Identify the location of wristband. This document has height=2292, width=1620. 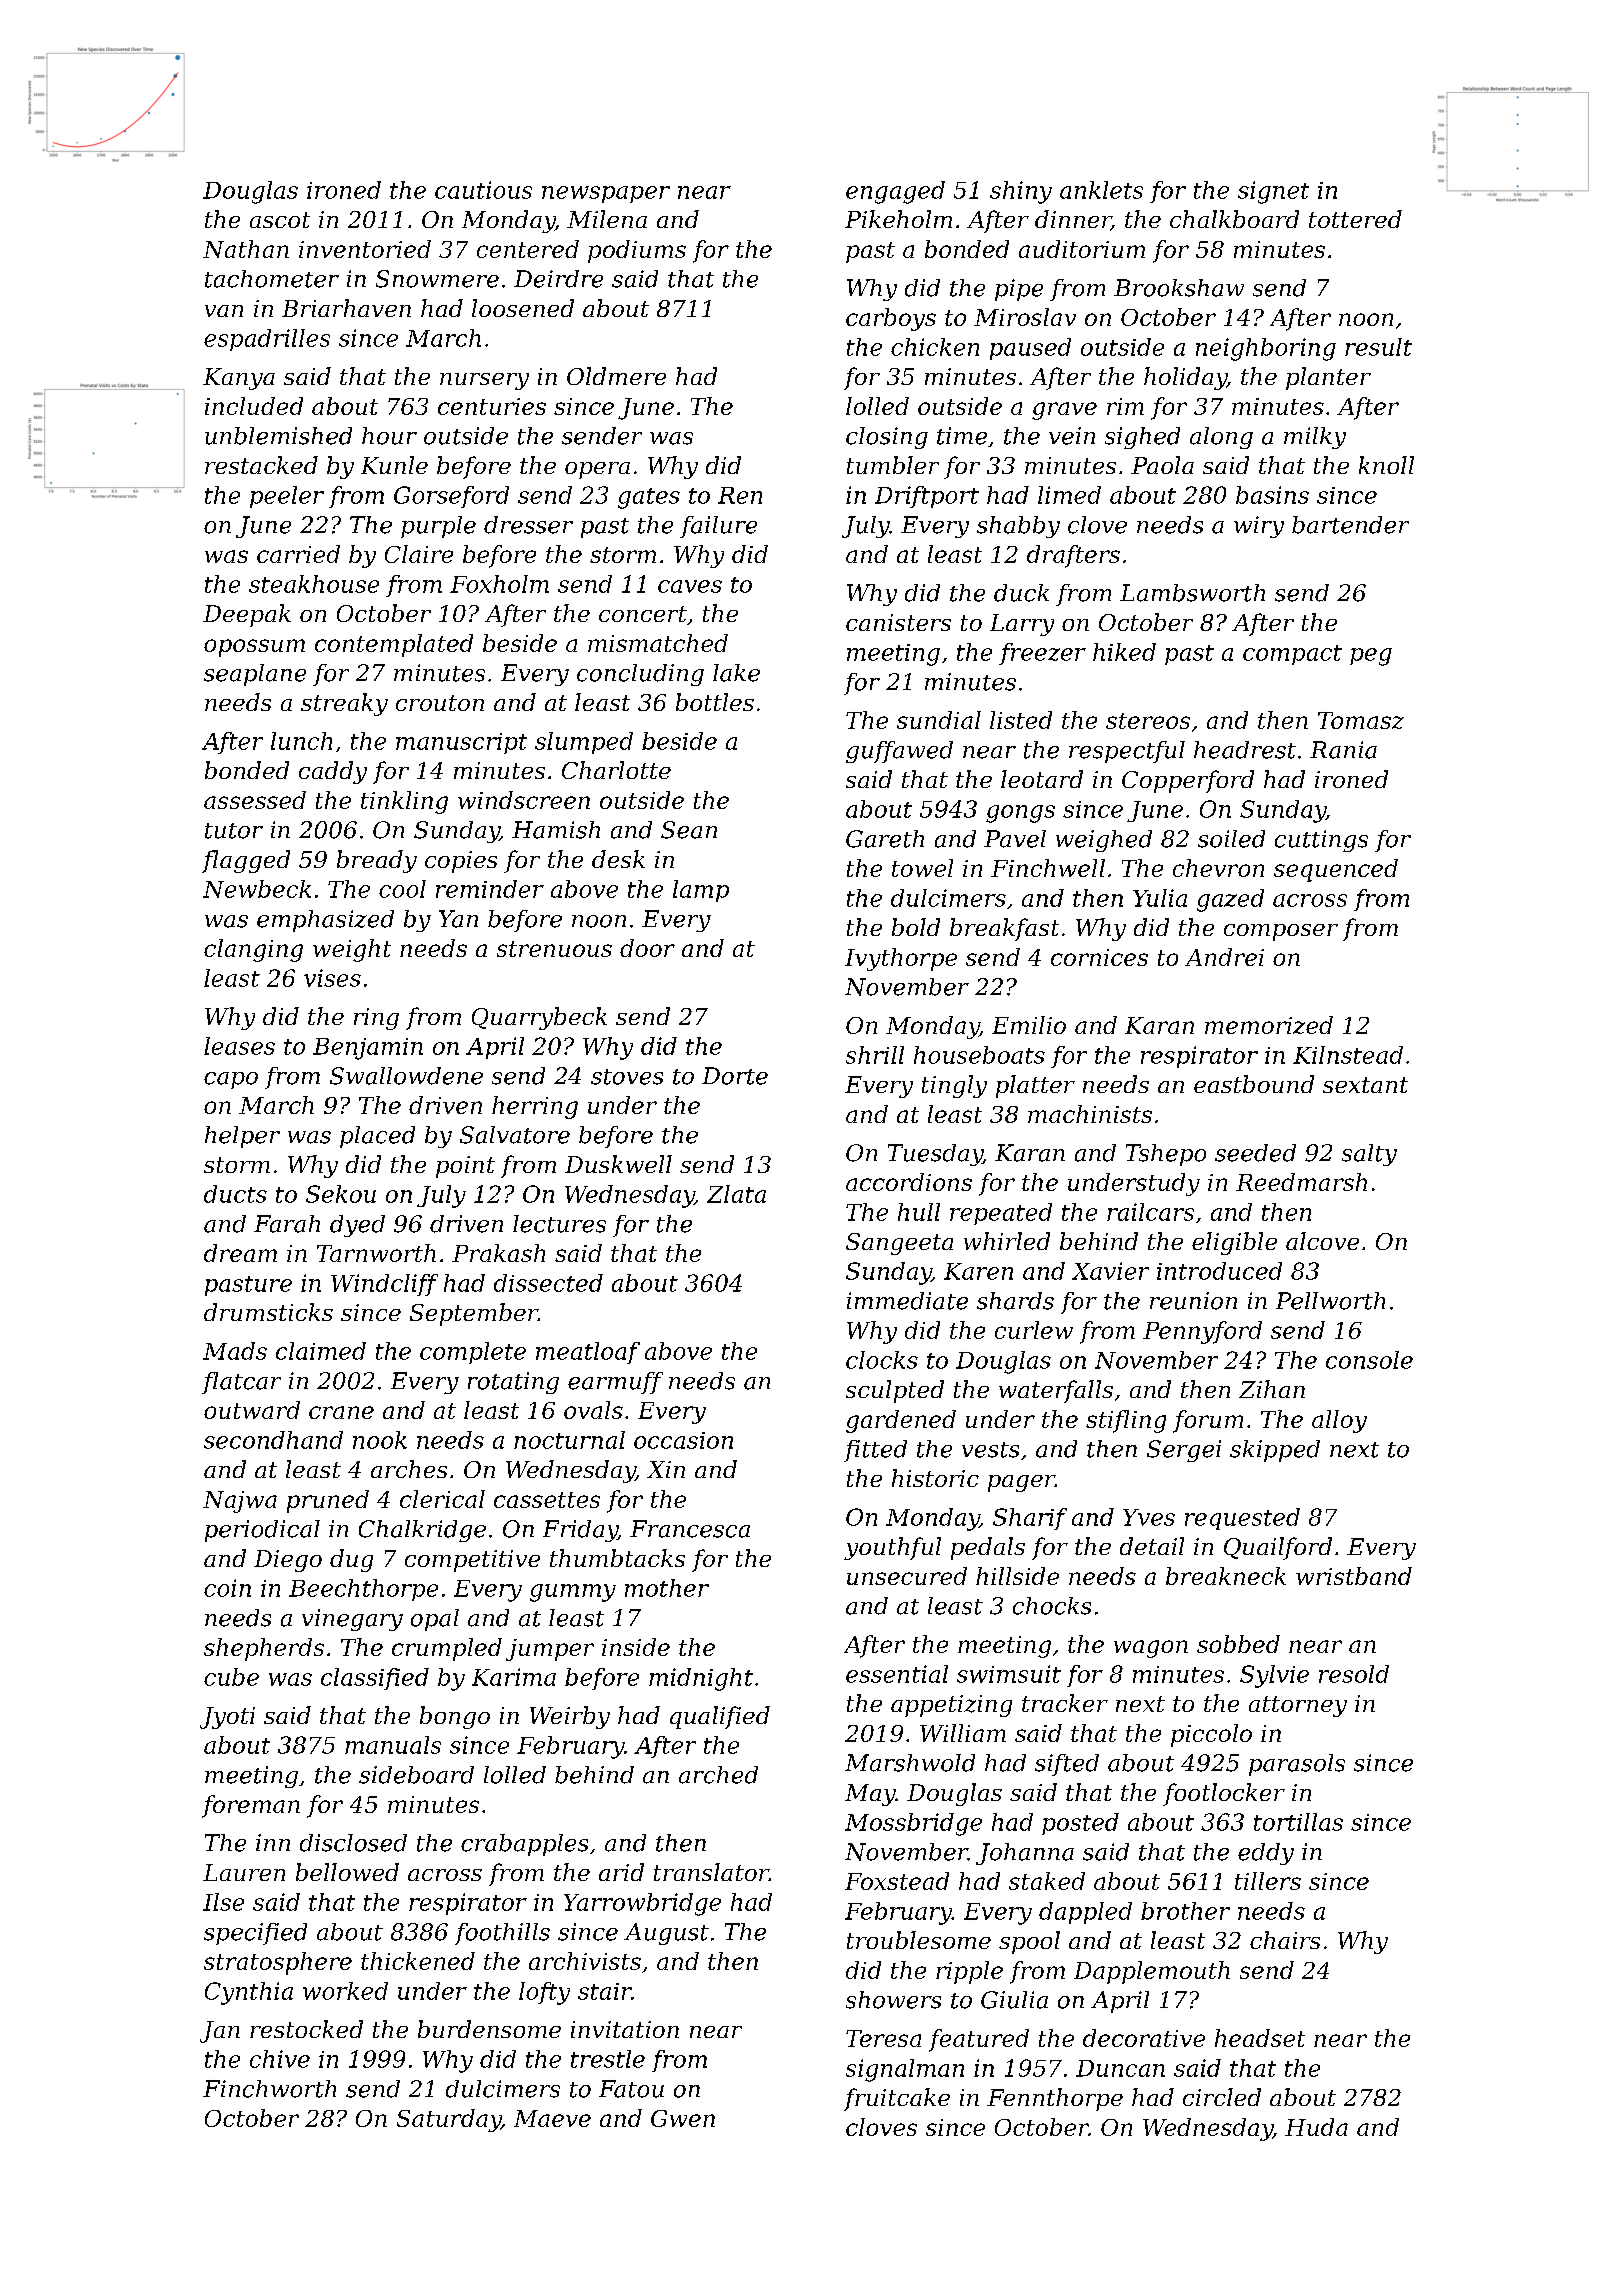
(1354, 1576).
